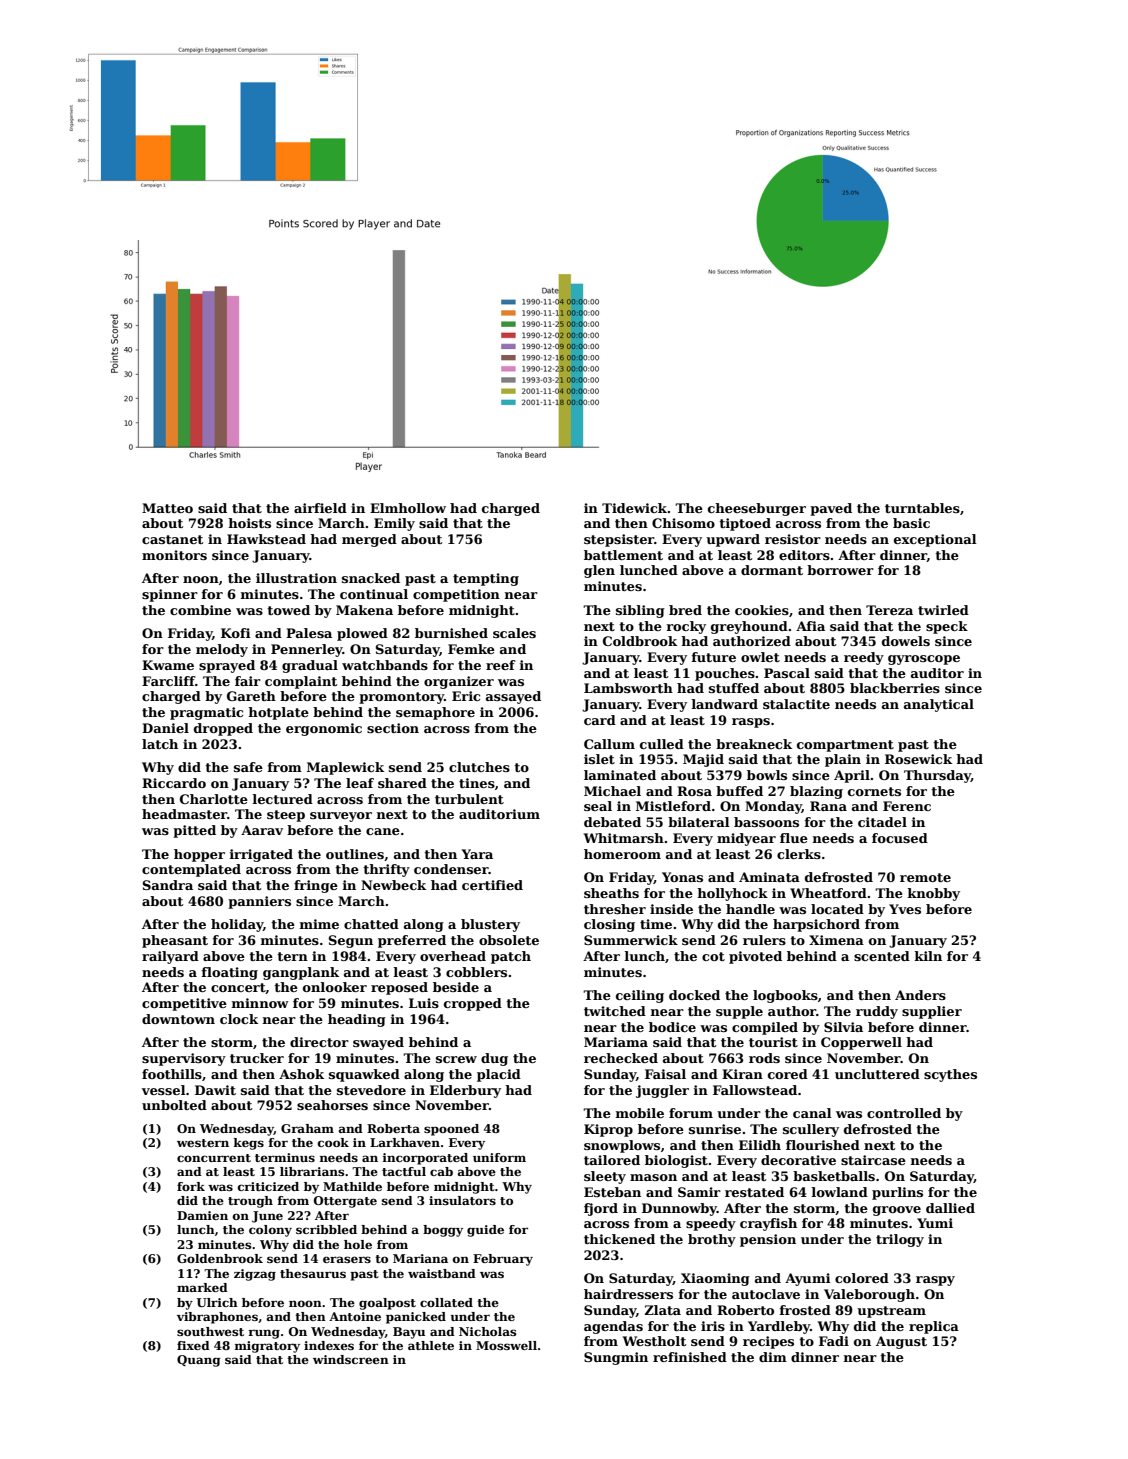  Describe the element at coordinates (812, 1113) in the screenshot. I see `canal` at that location.
